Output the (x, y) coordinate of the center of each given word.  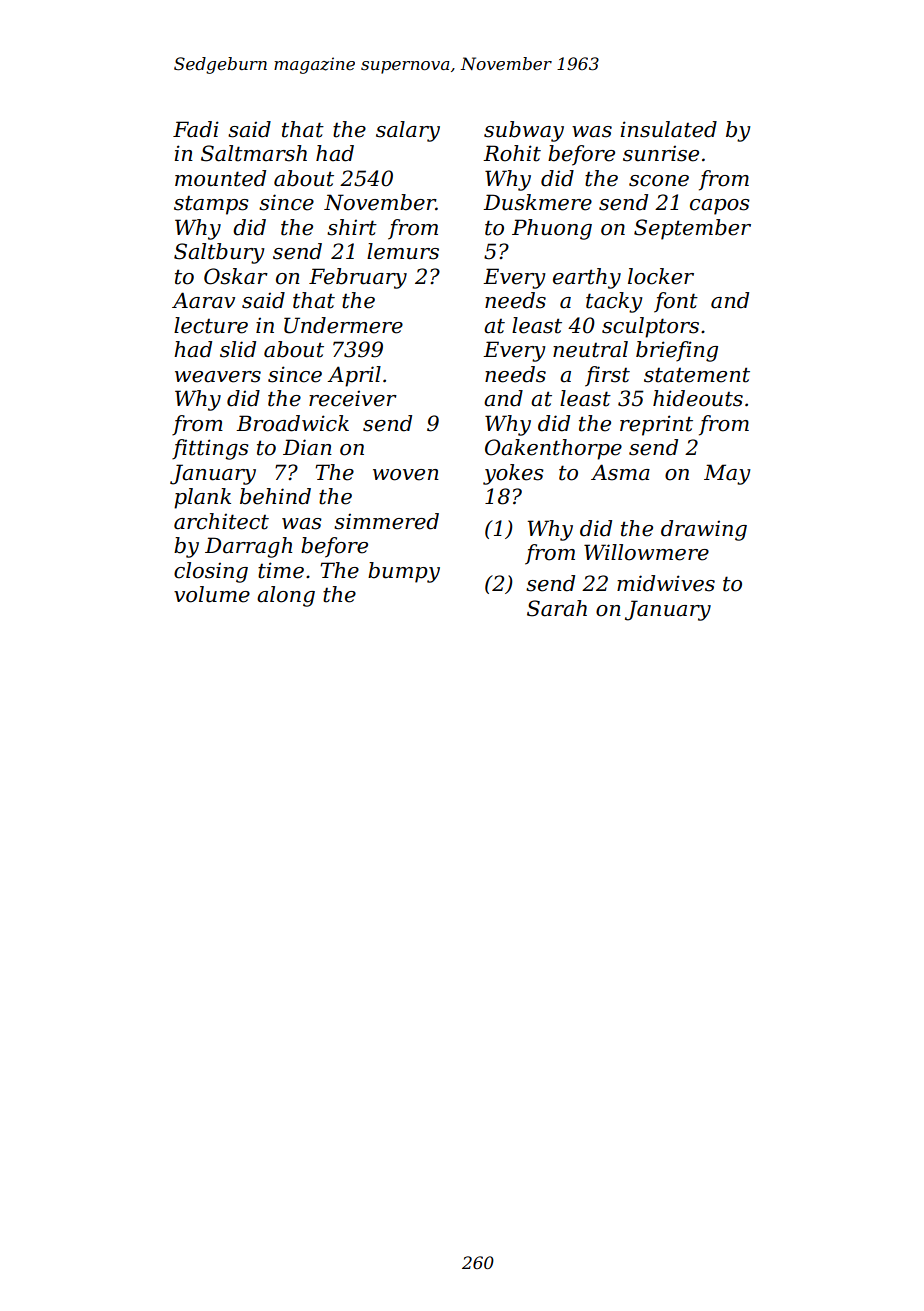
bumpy (404, 572)
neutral (590, 349)
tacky (614, 302)
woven (406, 475)
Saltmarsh (254, 153)
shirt (352, 227)
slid (238, 349)
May (727, 474)
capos (720, 207)
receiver (353, 399)
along (286, 596)
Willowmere (646, 552)
